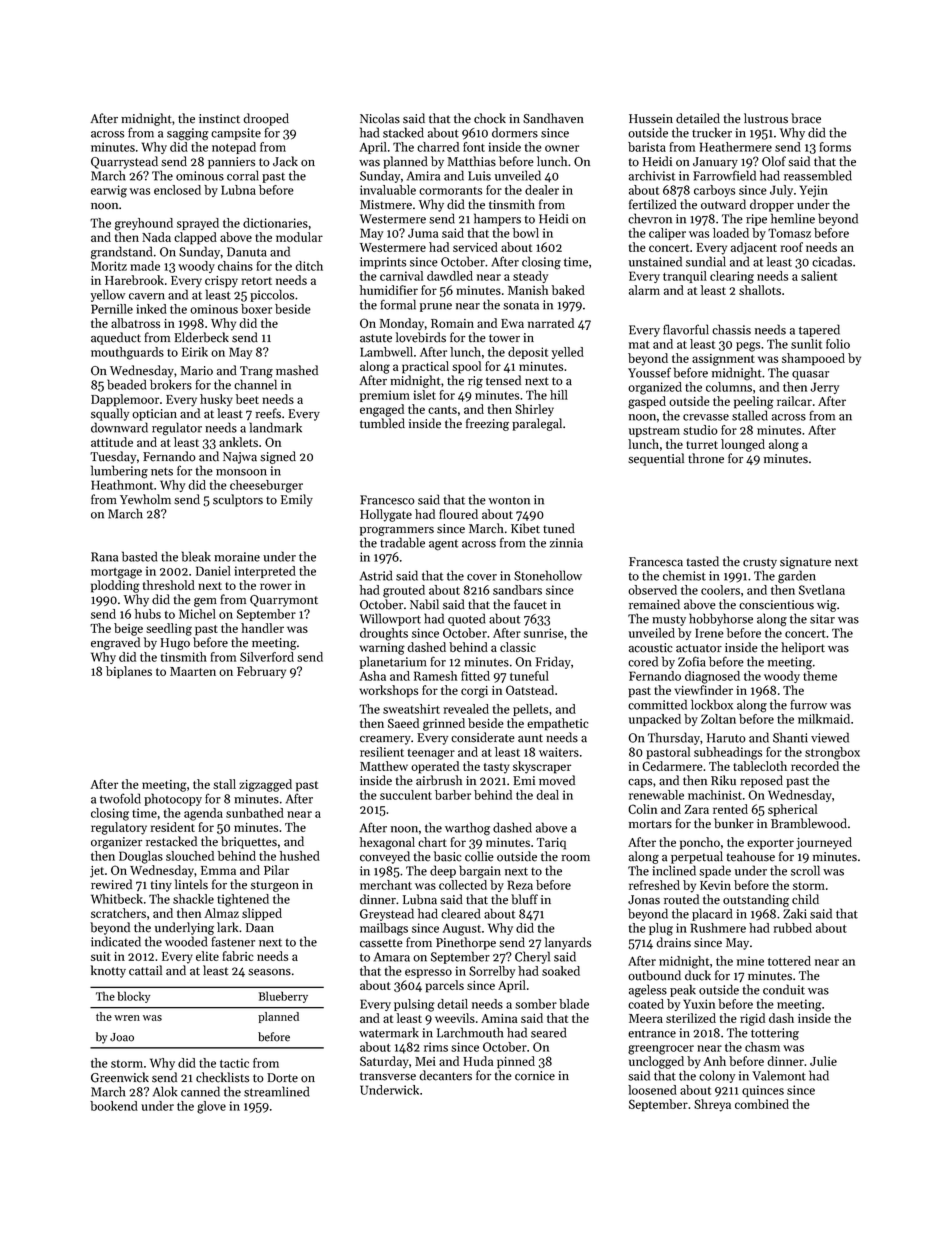 The width and height of the screenshot is (952, 1233). What do you see at coordinates (193, 899) in the screenshot?
I see `shackle` at bounding box center [193, 899].
